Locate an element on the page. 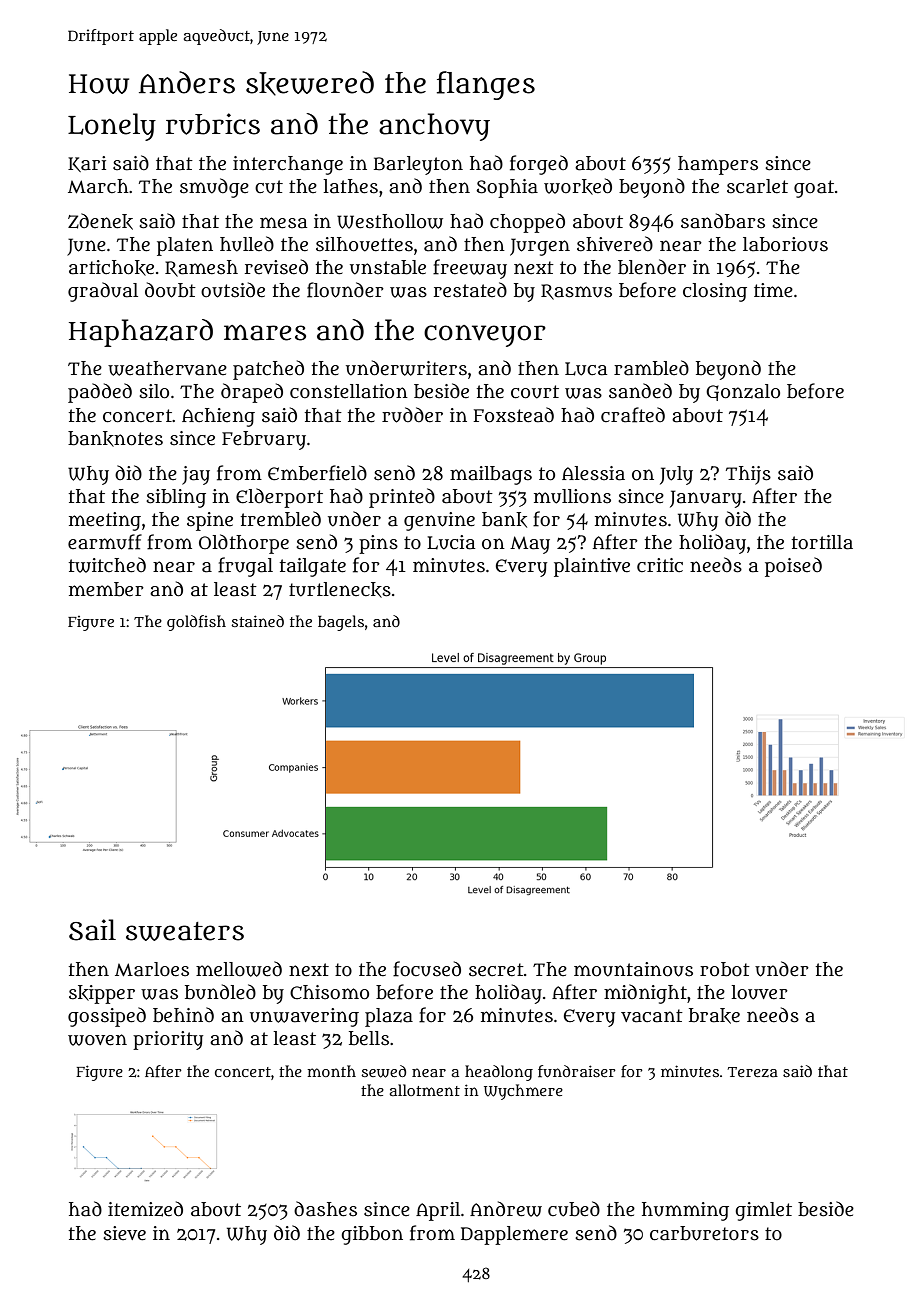  conveyor is located at coordinates (485, 336).
